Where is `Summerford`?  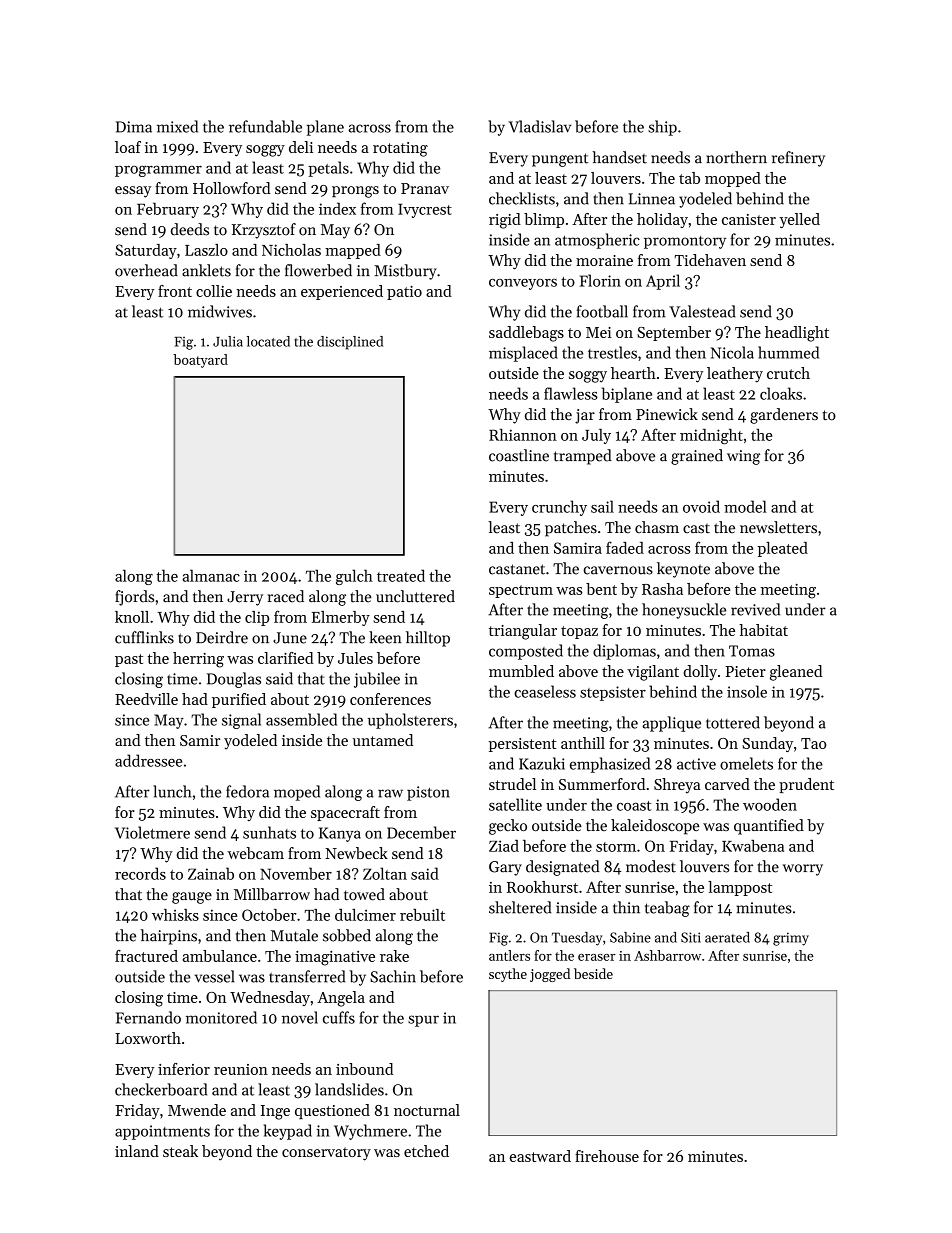
Summerford is located at coordinates (602, 784).
